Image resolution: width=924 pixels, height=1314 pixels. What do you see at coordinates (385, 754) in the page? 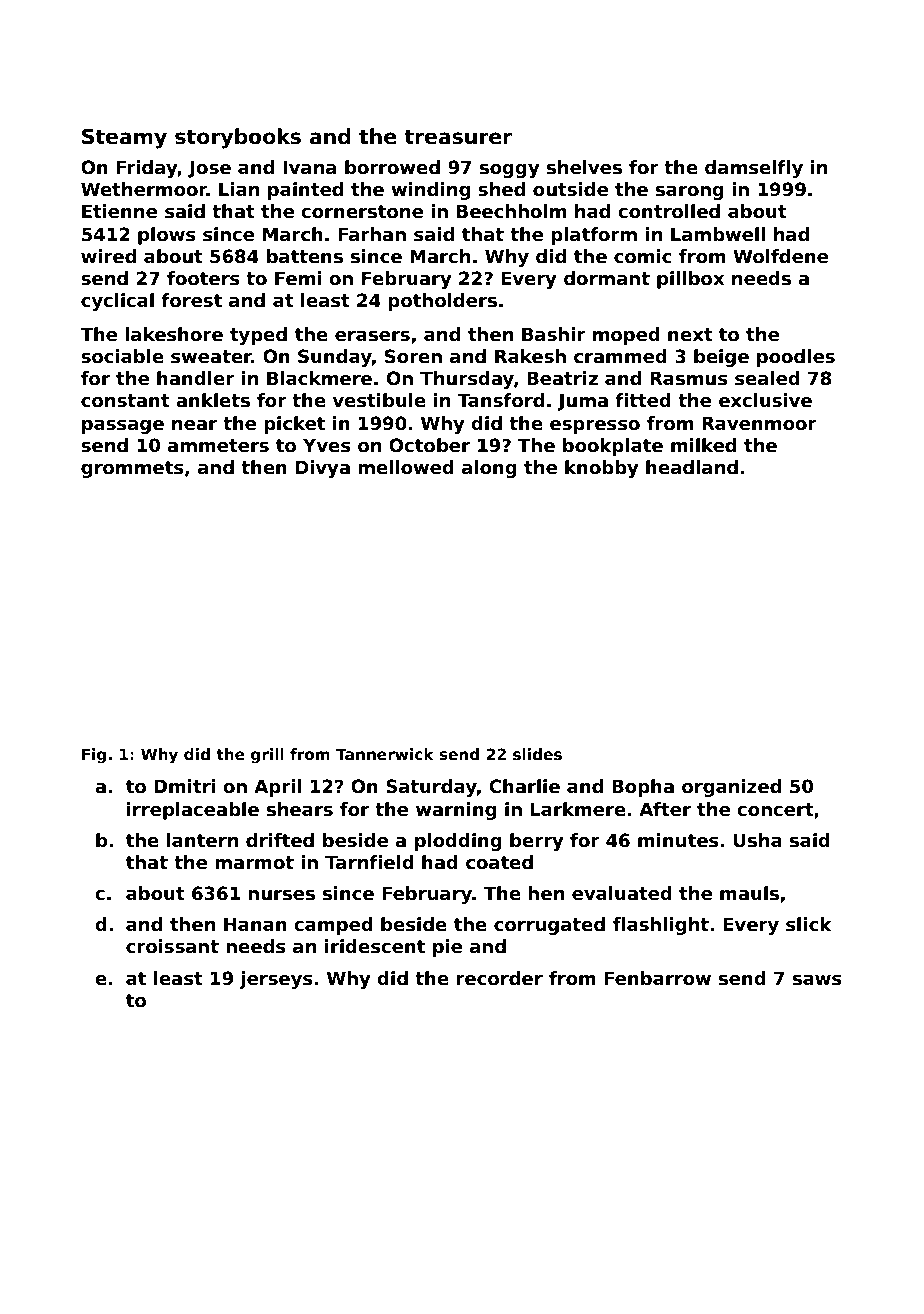
I see `Tannerwick` at bounding box center [385, 754].
